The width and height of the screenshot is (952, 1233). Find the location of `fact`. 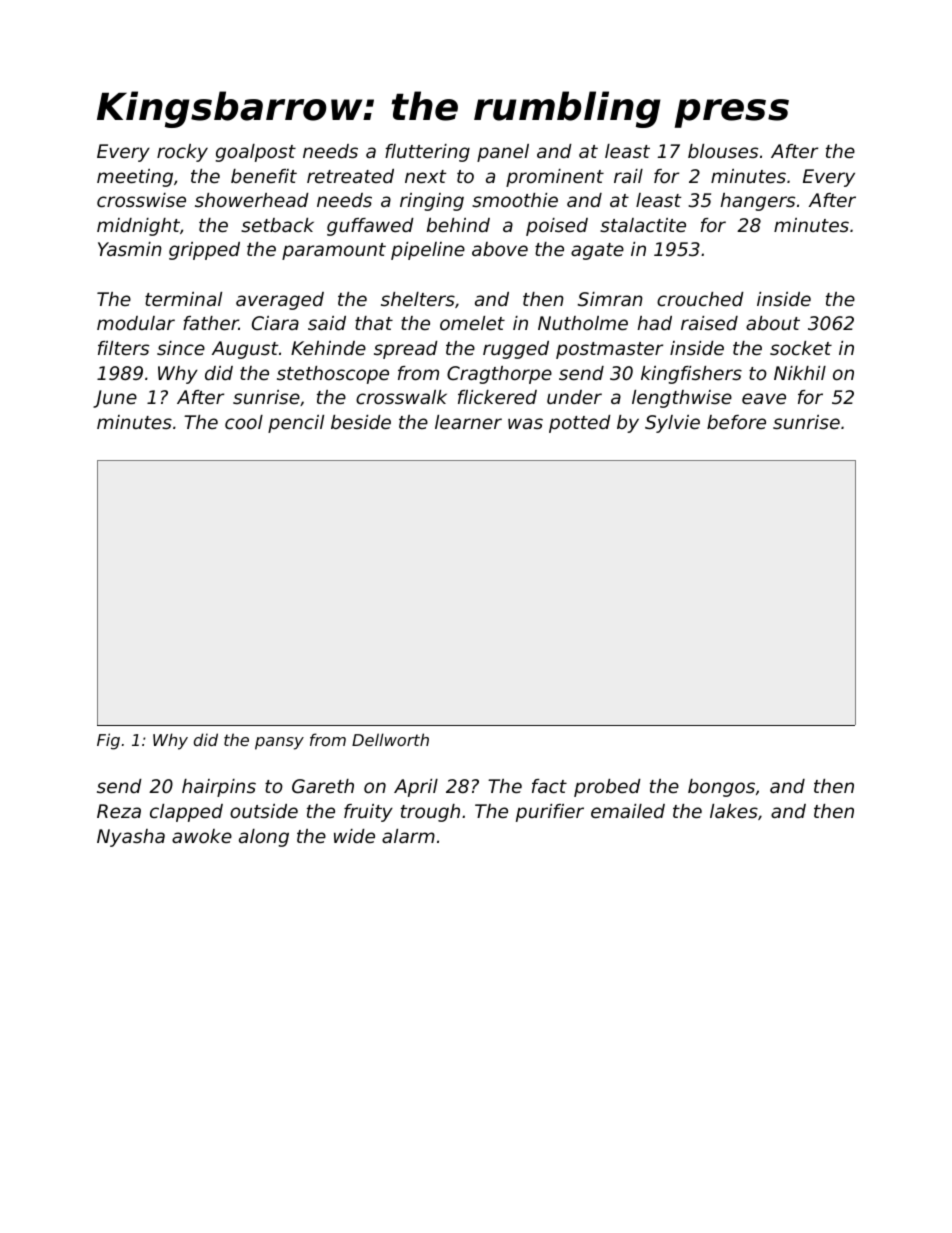

fact is located at coordinates (549, 786).
